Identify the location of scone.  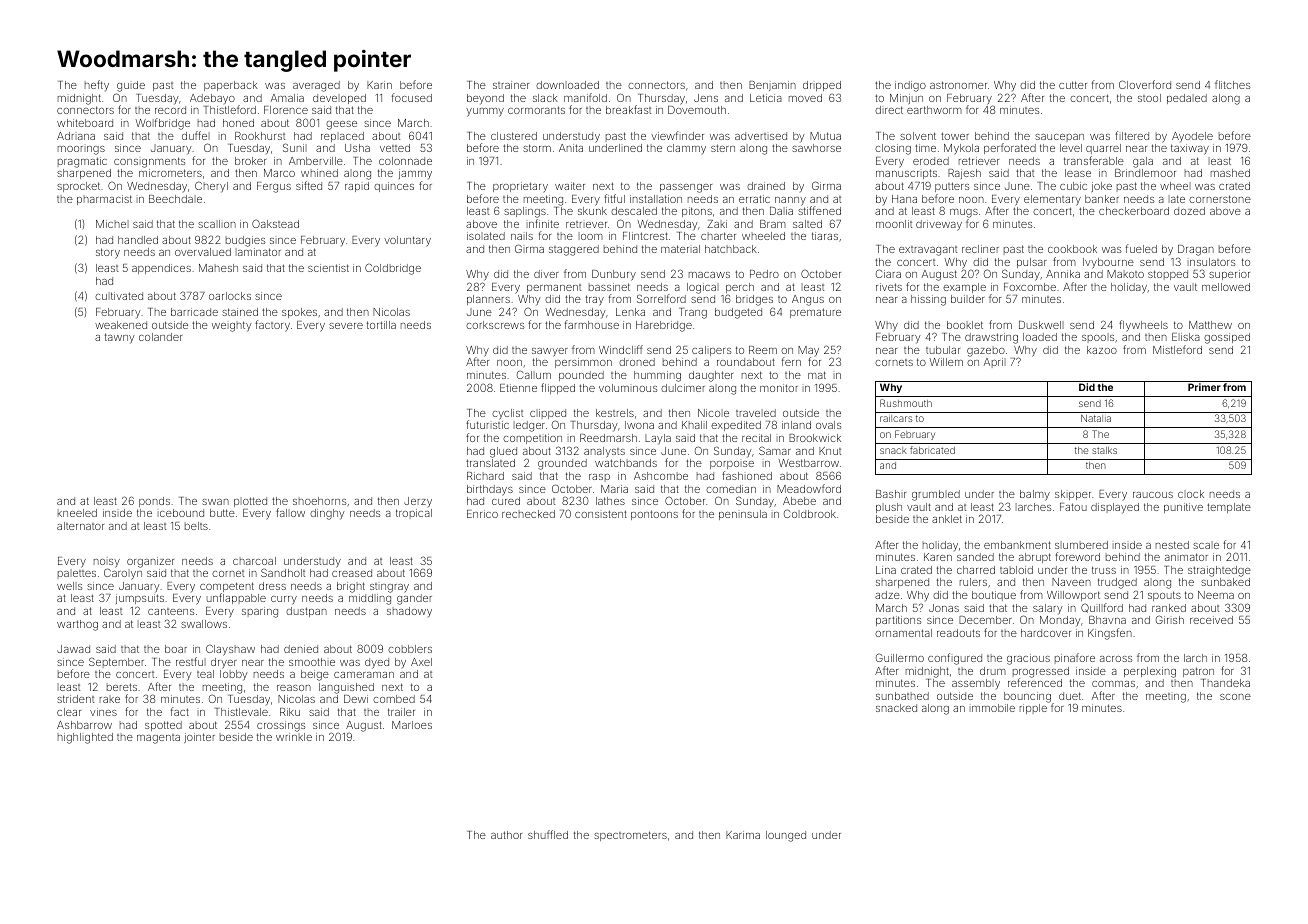
(1235, 697).
